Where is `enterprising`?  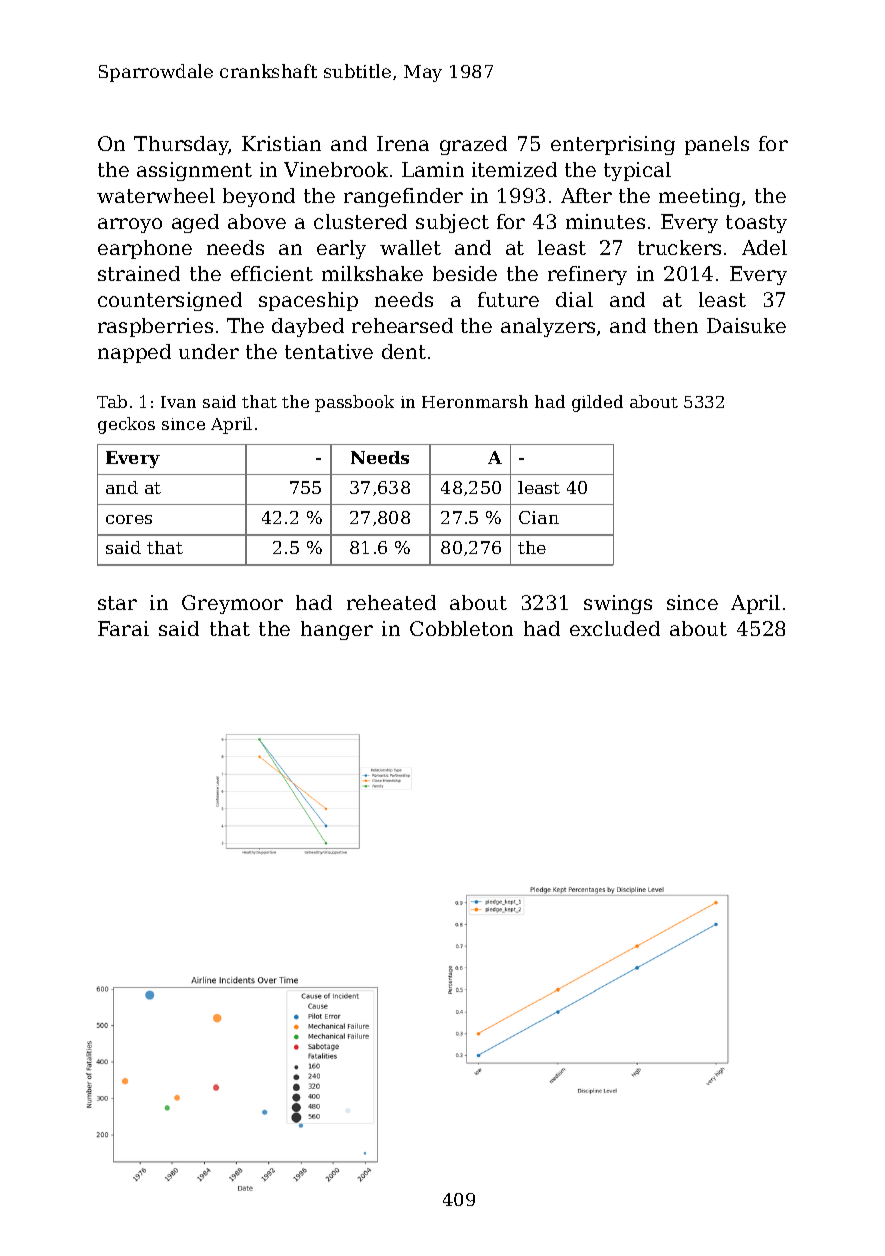
enterprising is located at coordinates (613, 145).
